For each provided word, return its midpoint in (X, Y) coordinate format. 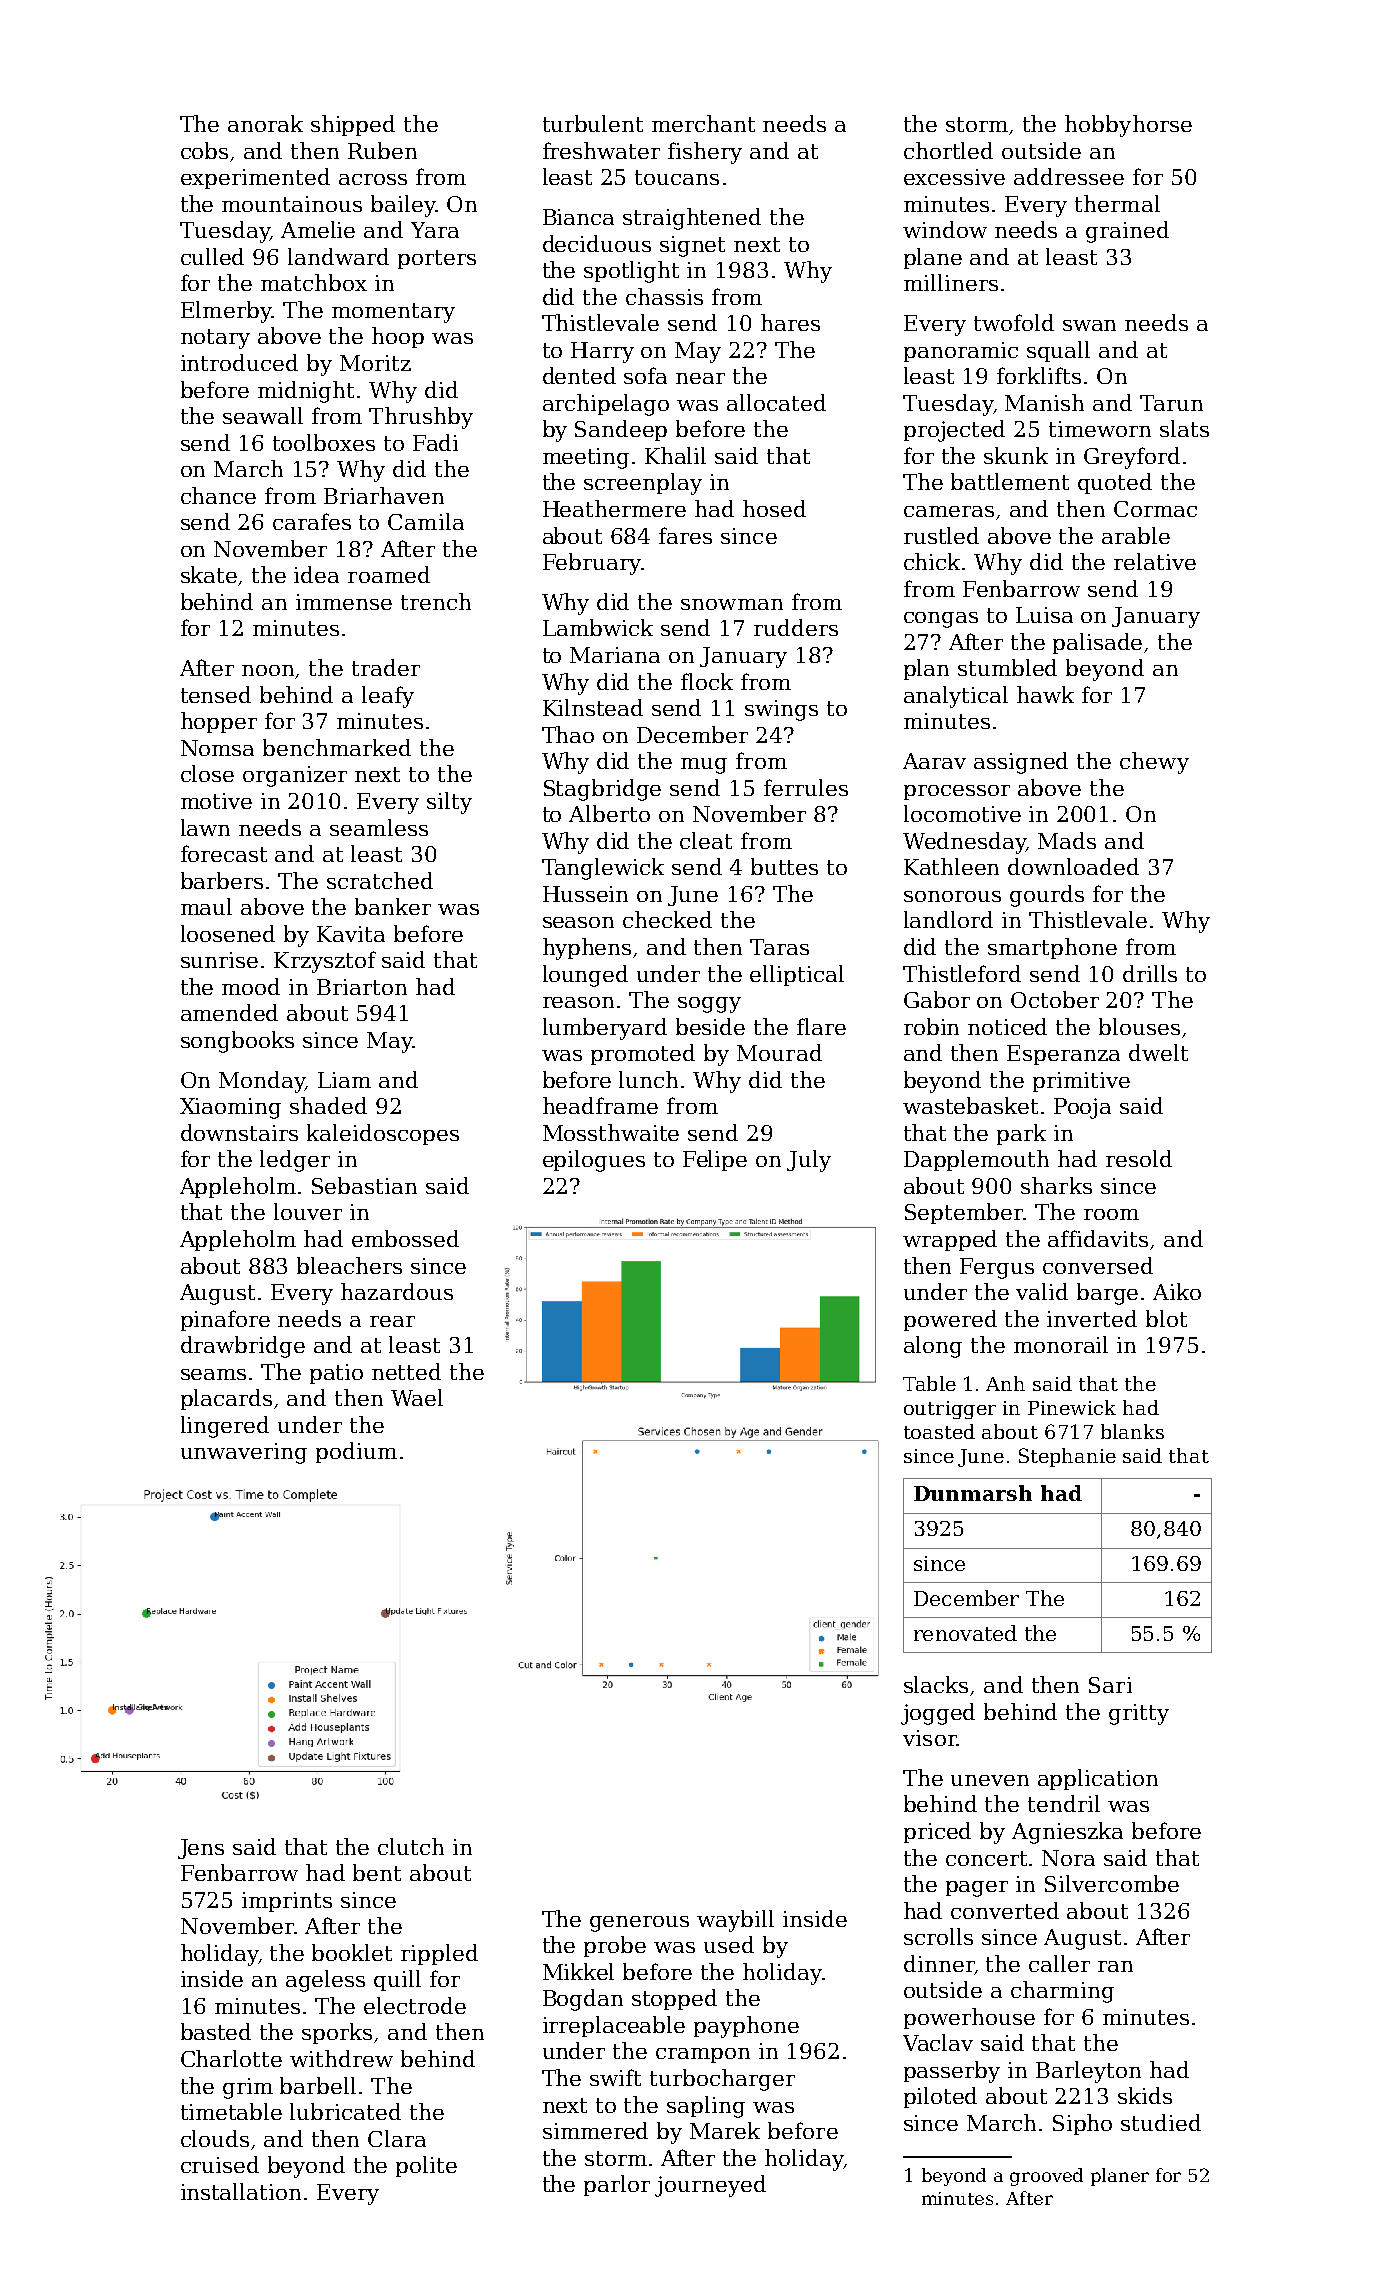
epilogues (594, 1161)
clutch (411, 1846)
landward (338, 256)
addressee (1069, 176)
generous (639, 1924)
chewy (1154, 763)
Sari (1110, 1685)
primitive (1081, 1082)
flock (707, 681)
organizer (295, 776)
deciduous (597, 243)
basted (216, 2031)
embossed (405, 1238)
